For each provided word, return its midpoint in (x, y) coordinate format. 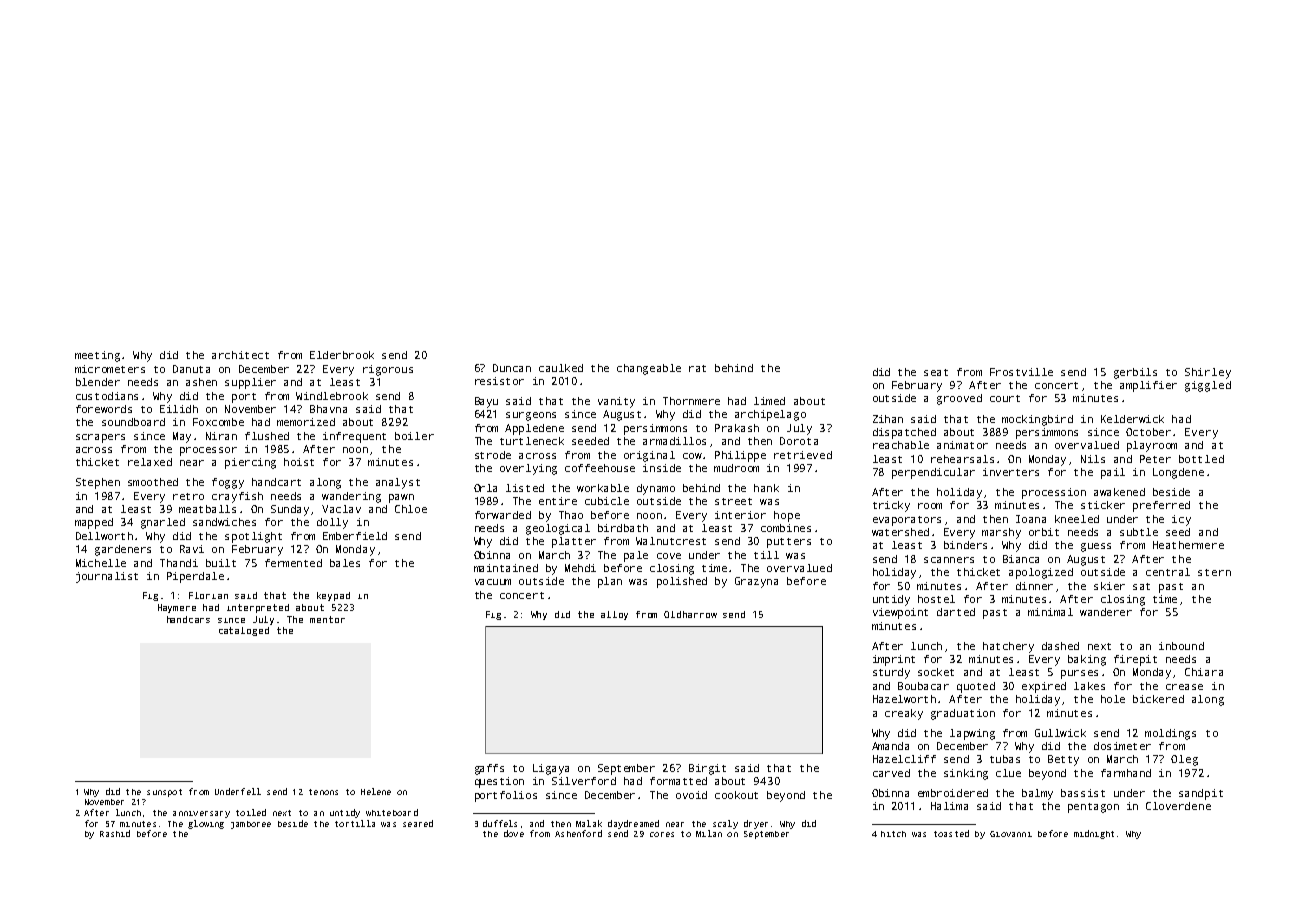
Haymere (177, 608)
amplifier (1148, 386)
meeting (97, 356)
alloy (614, 615)
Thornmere (691, 401)
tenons (323, 792)
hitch (893, 834)
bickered (1158, 699)
